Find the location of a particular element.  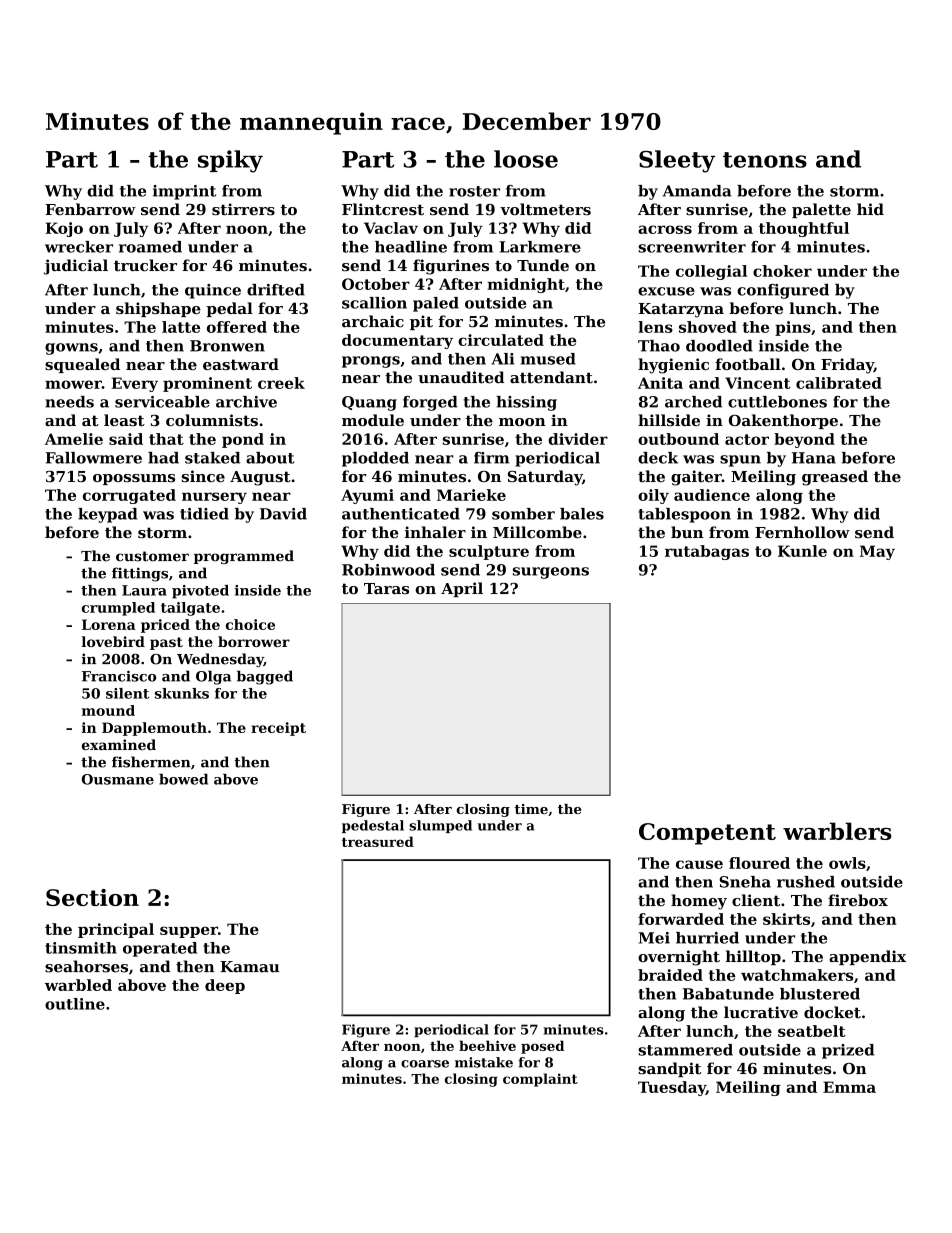

Emma is located at coordinates (849, 1087).
